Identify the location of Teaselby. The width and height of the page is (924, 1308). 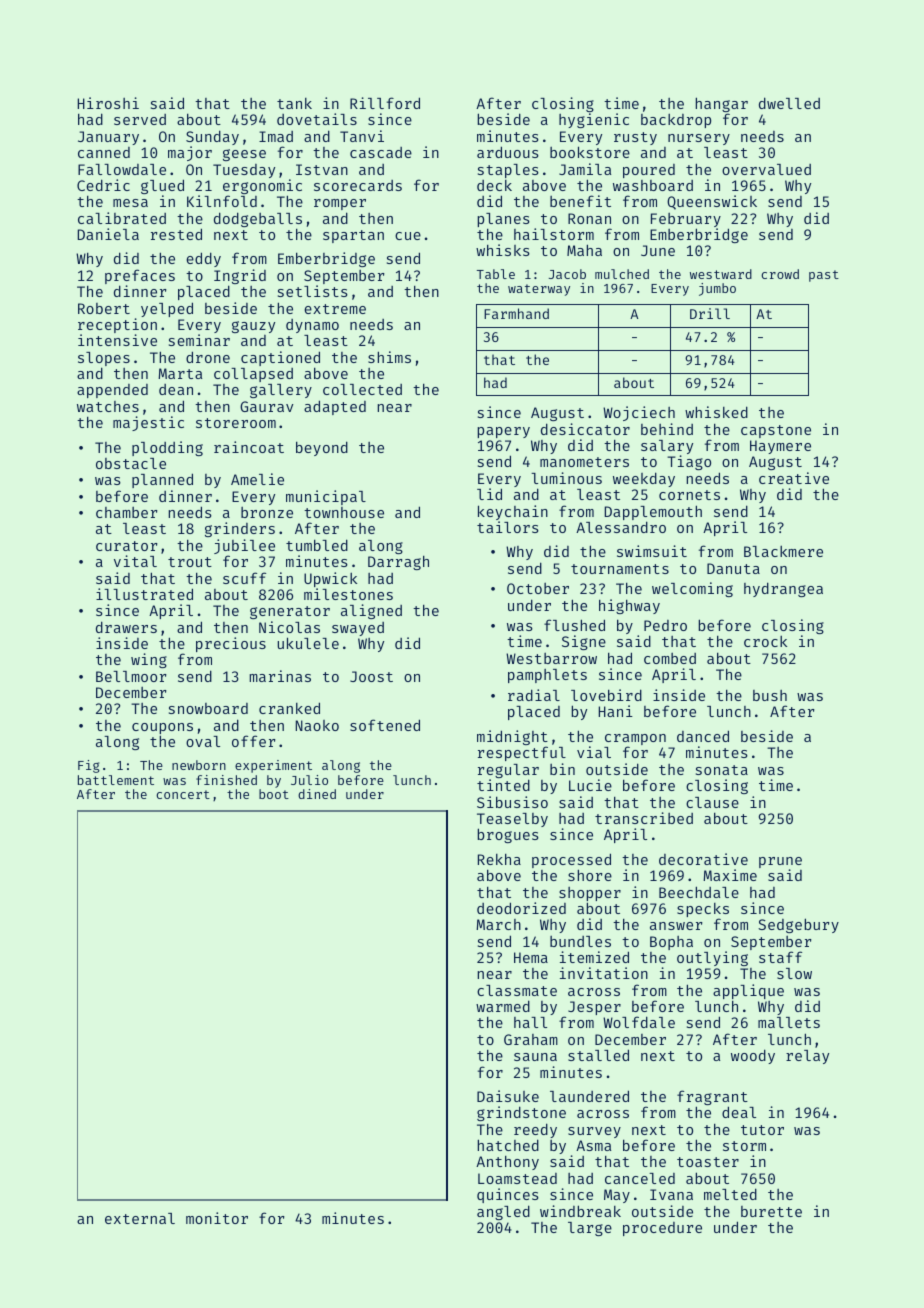
(512, 821).
